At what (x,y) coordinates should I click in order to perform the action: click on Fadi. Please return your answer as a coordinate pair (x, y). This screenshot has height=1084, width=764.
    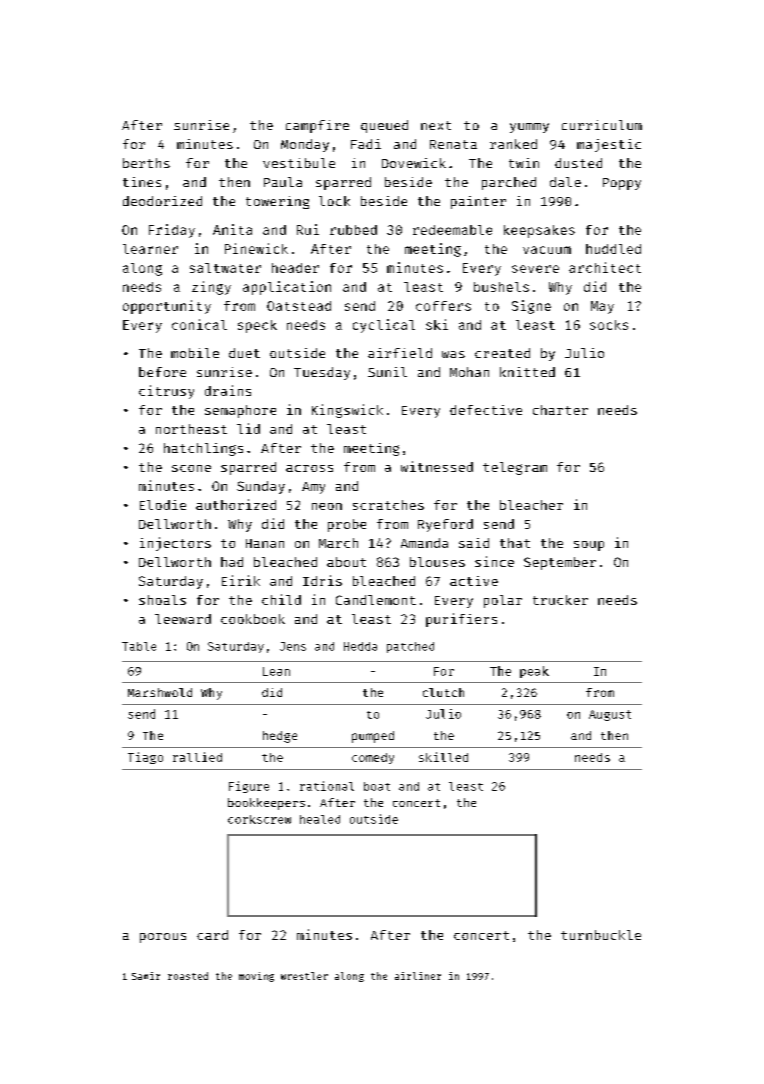
    Looking at the image, I should click on (366, 144).
